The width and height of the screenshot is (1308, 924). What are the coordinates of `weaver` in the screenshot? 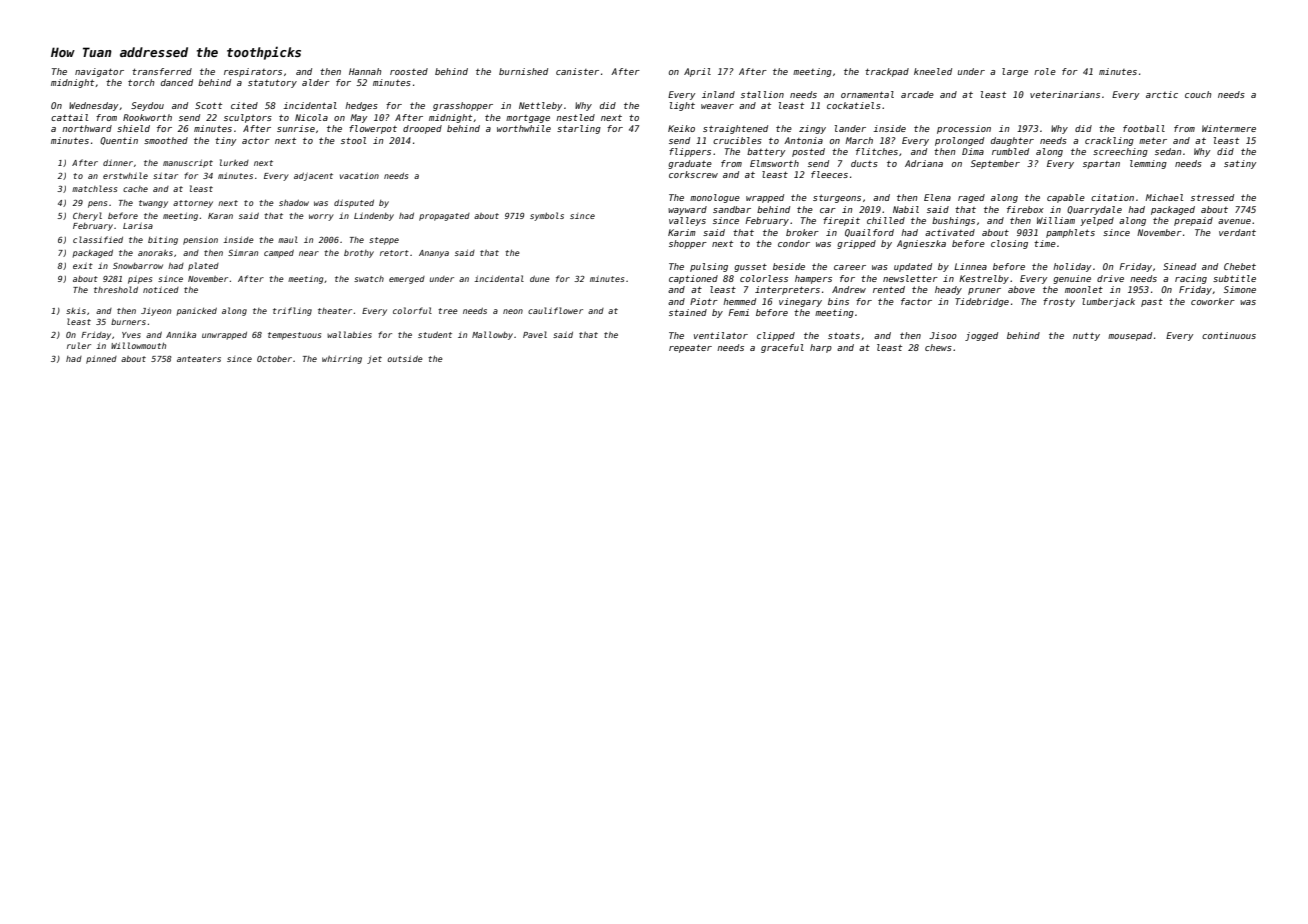 It's located at (717, 106).
